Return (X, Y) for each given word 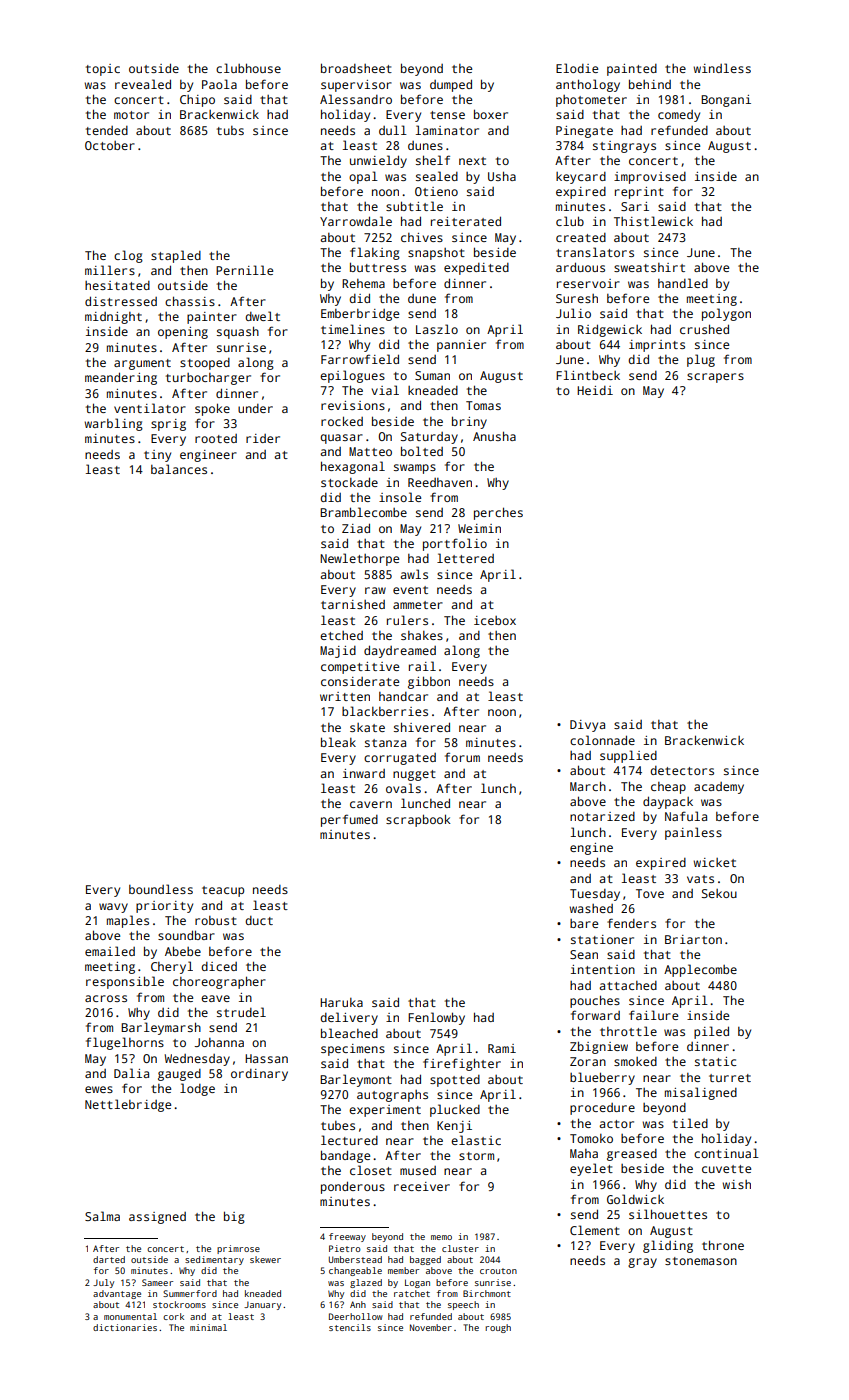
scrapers (715, 378)
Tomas (483, 405)
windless (722, 68)
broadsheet (356, 68)
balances (179, 469)
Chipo (197, 101)
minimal (208, 1327)
